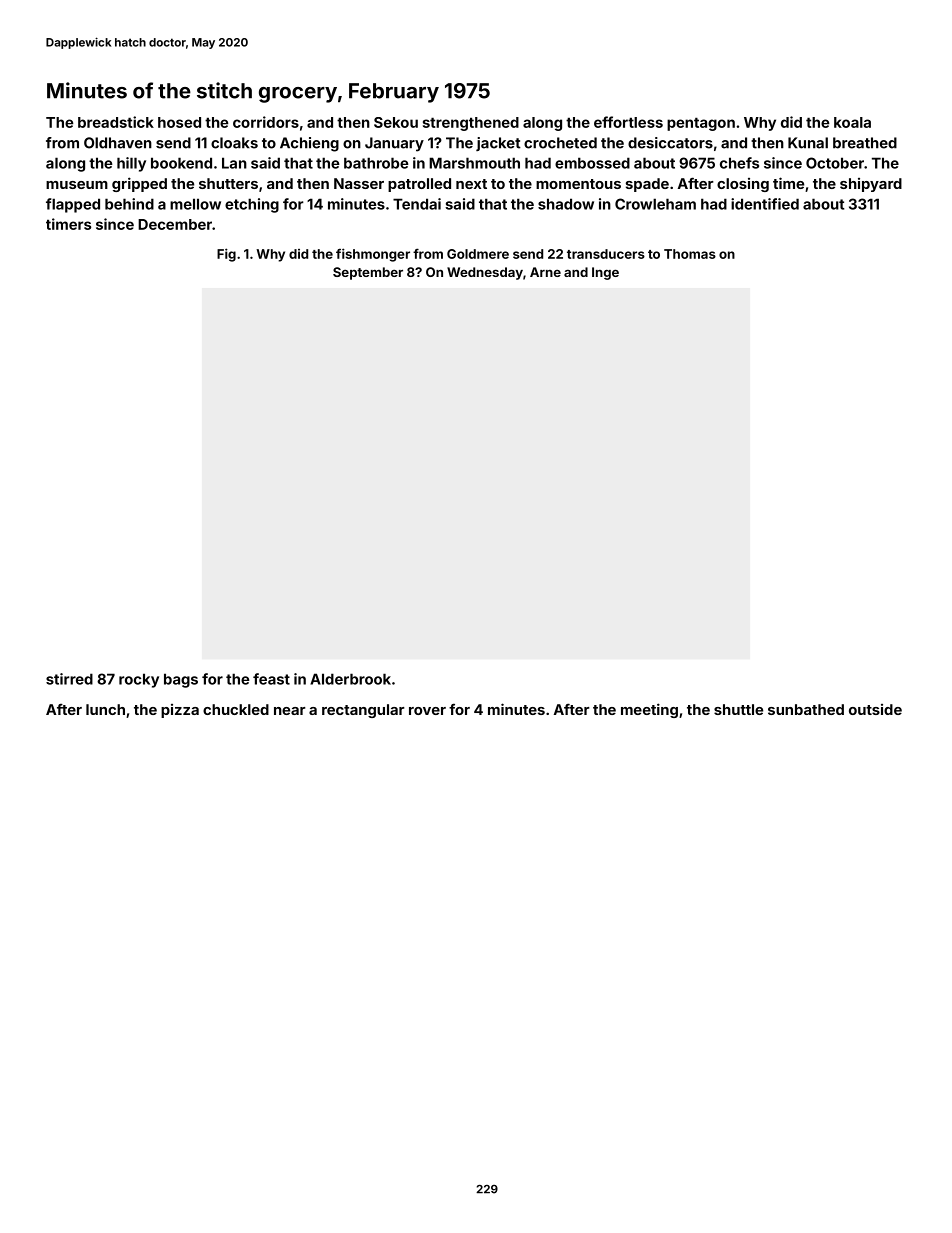 Image resolution: width=952 pixels, height=1233 pixels. I want to click on next, so click(471, 184).
